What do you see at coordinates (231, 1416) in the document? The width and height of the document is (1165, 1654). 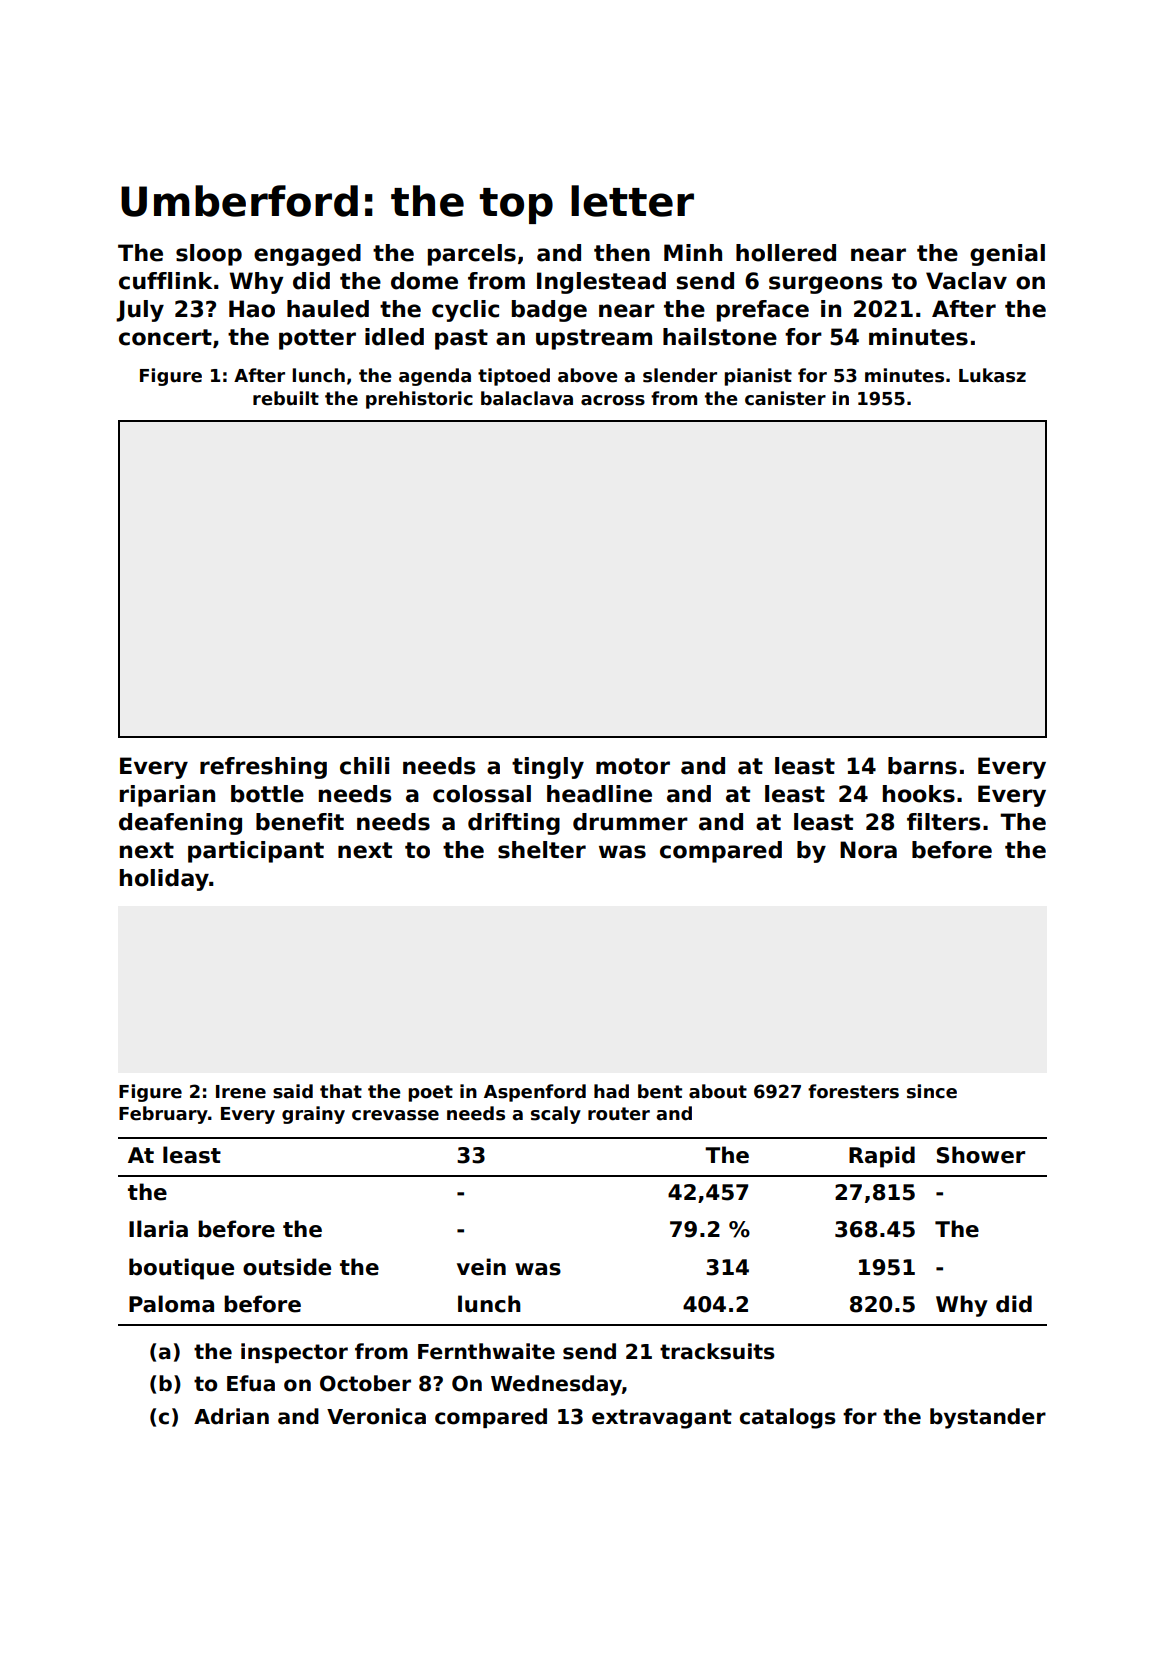 I see `Adrian` at bounding box center [231, 1416].
